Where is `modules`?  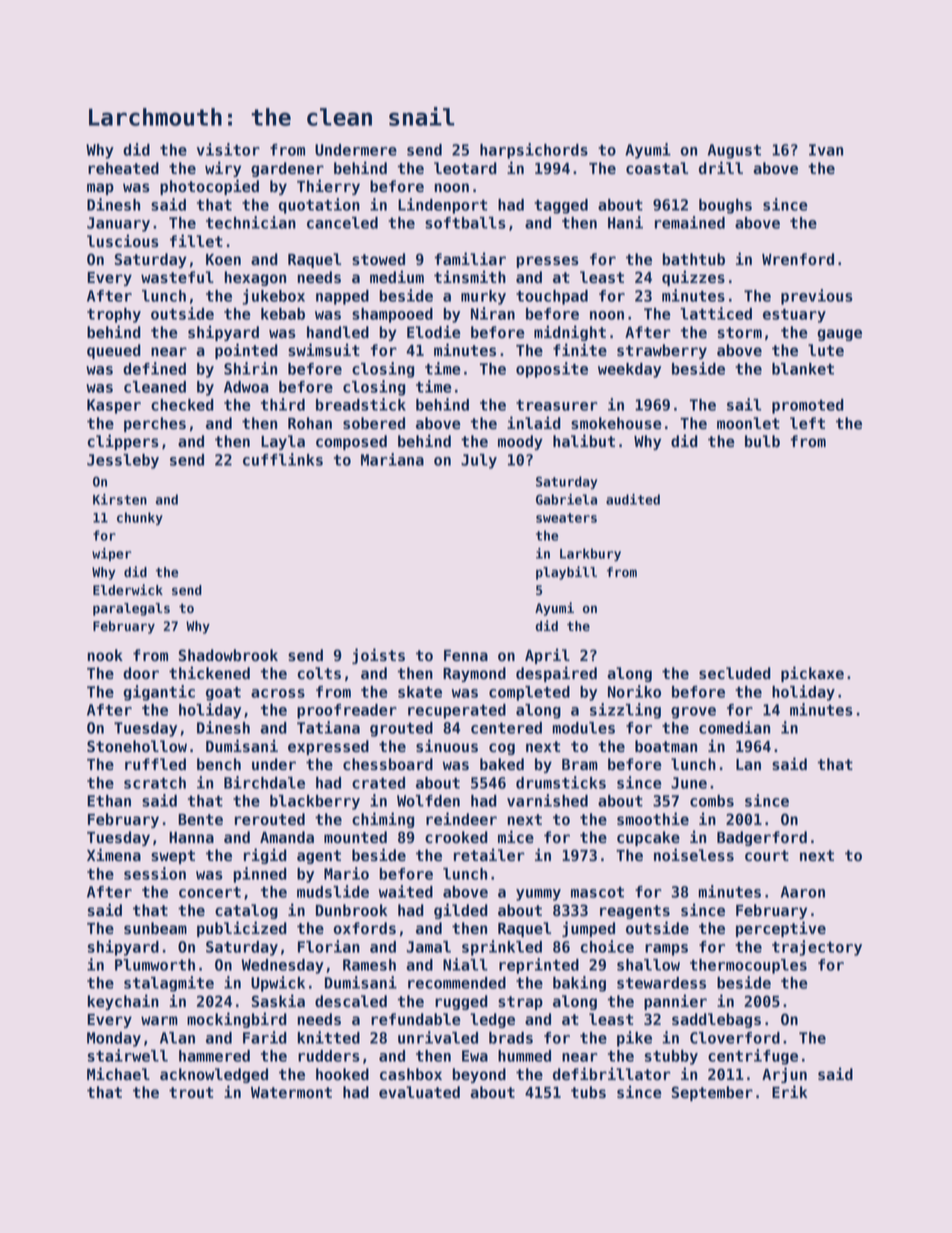 modules is located at coordinates (584, 728).
